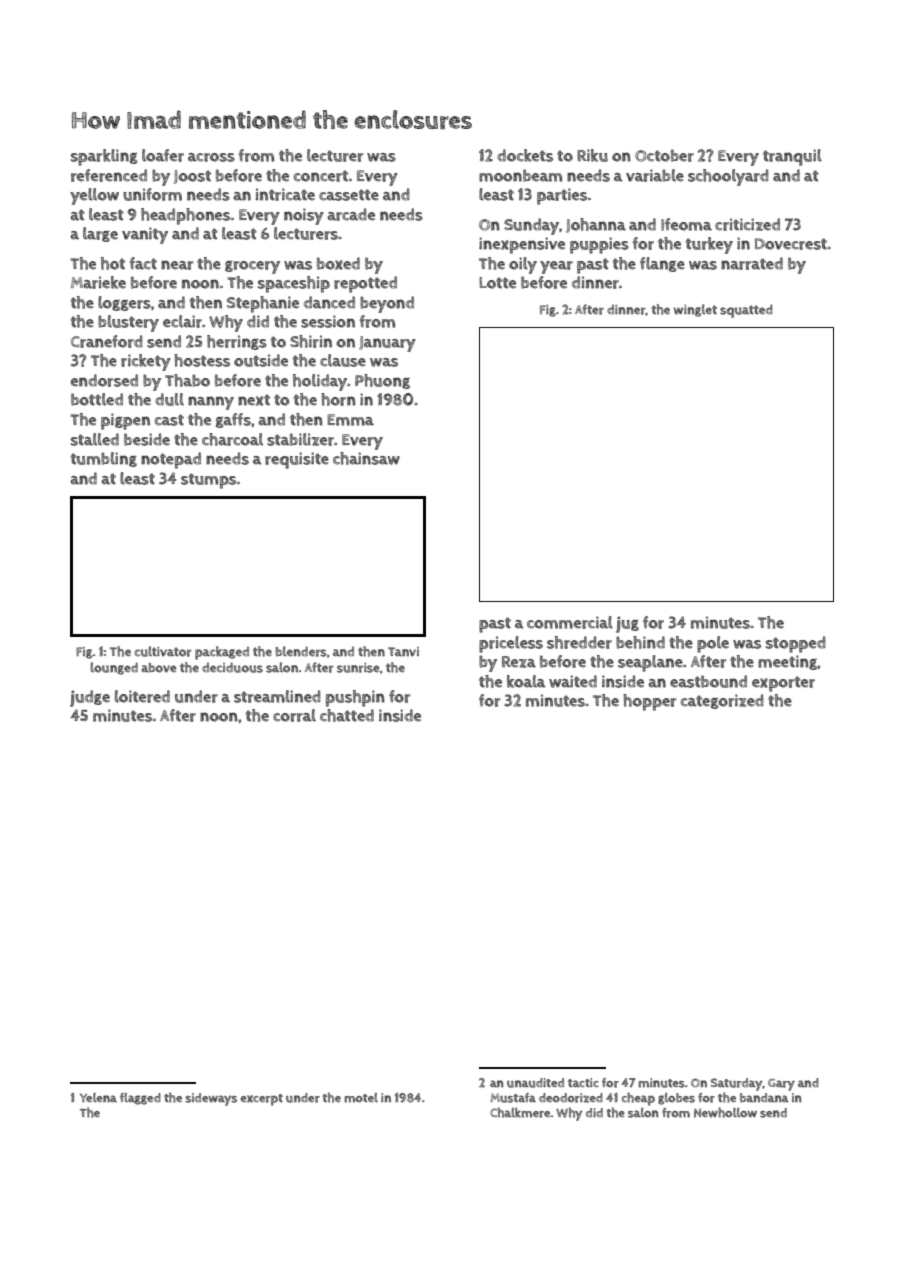  What do you see at coordinates (261, 1100) in the screenshot?
I see `excerpt` at bounding box center [261, 1100].
